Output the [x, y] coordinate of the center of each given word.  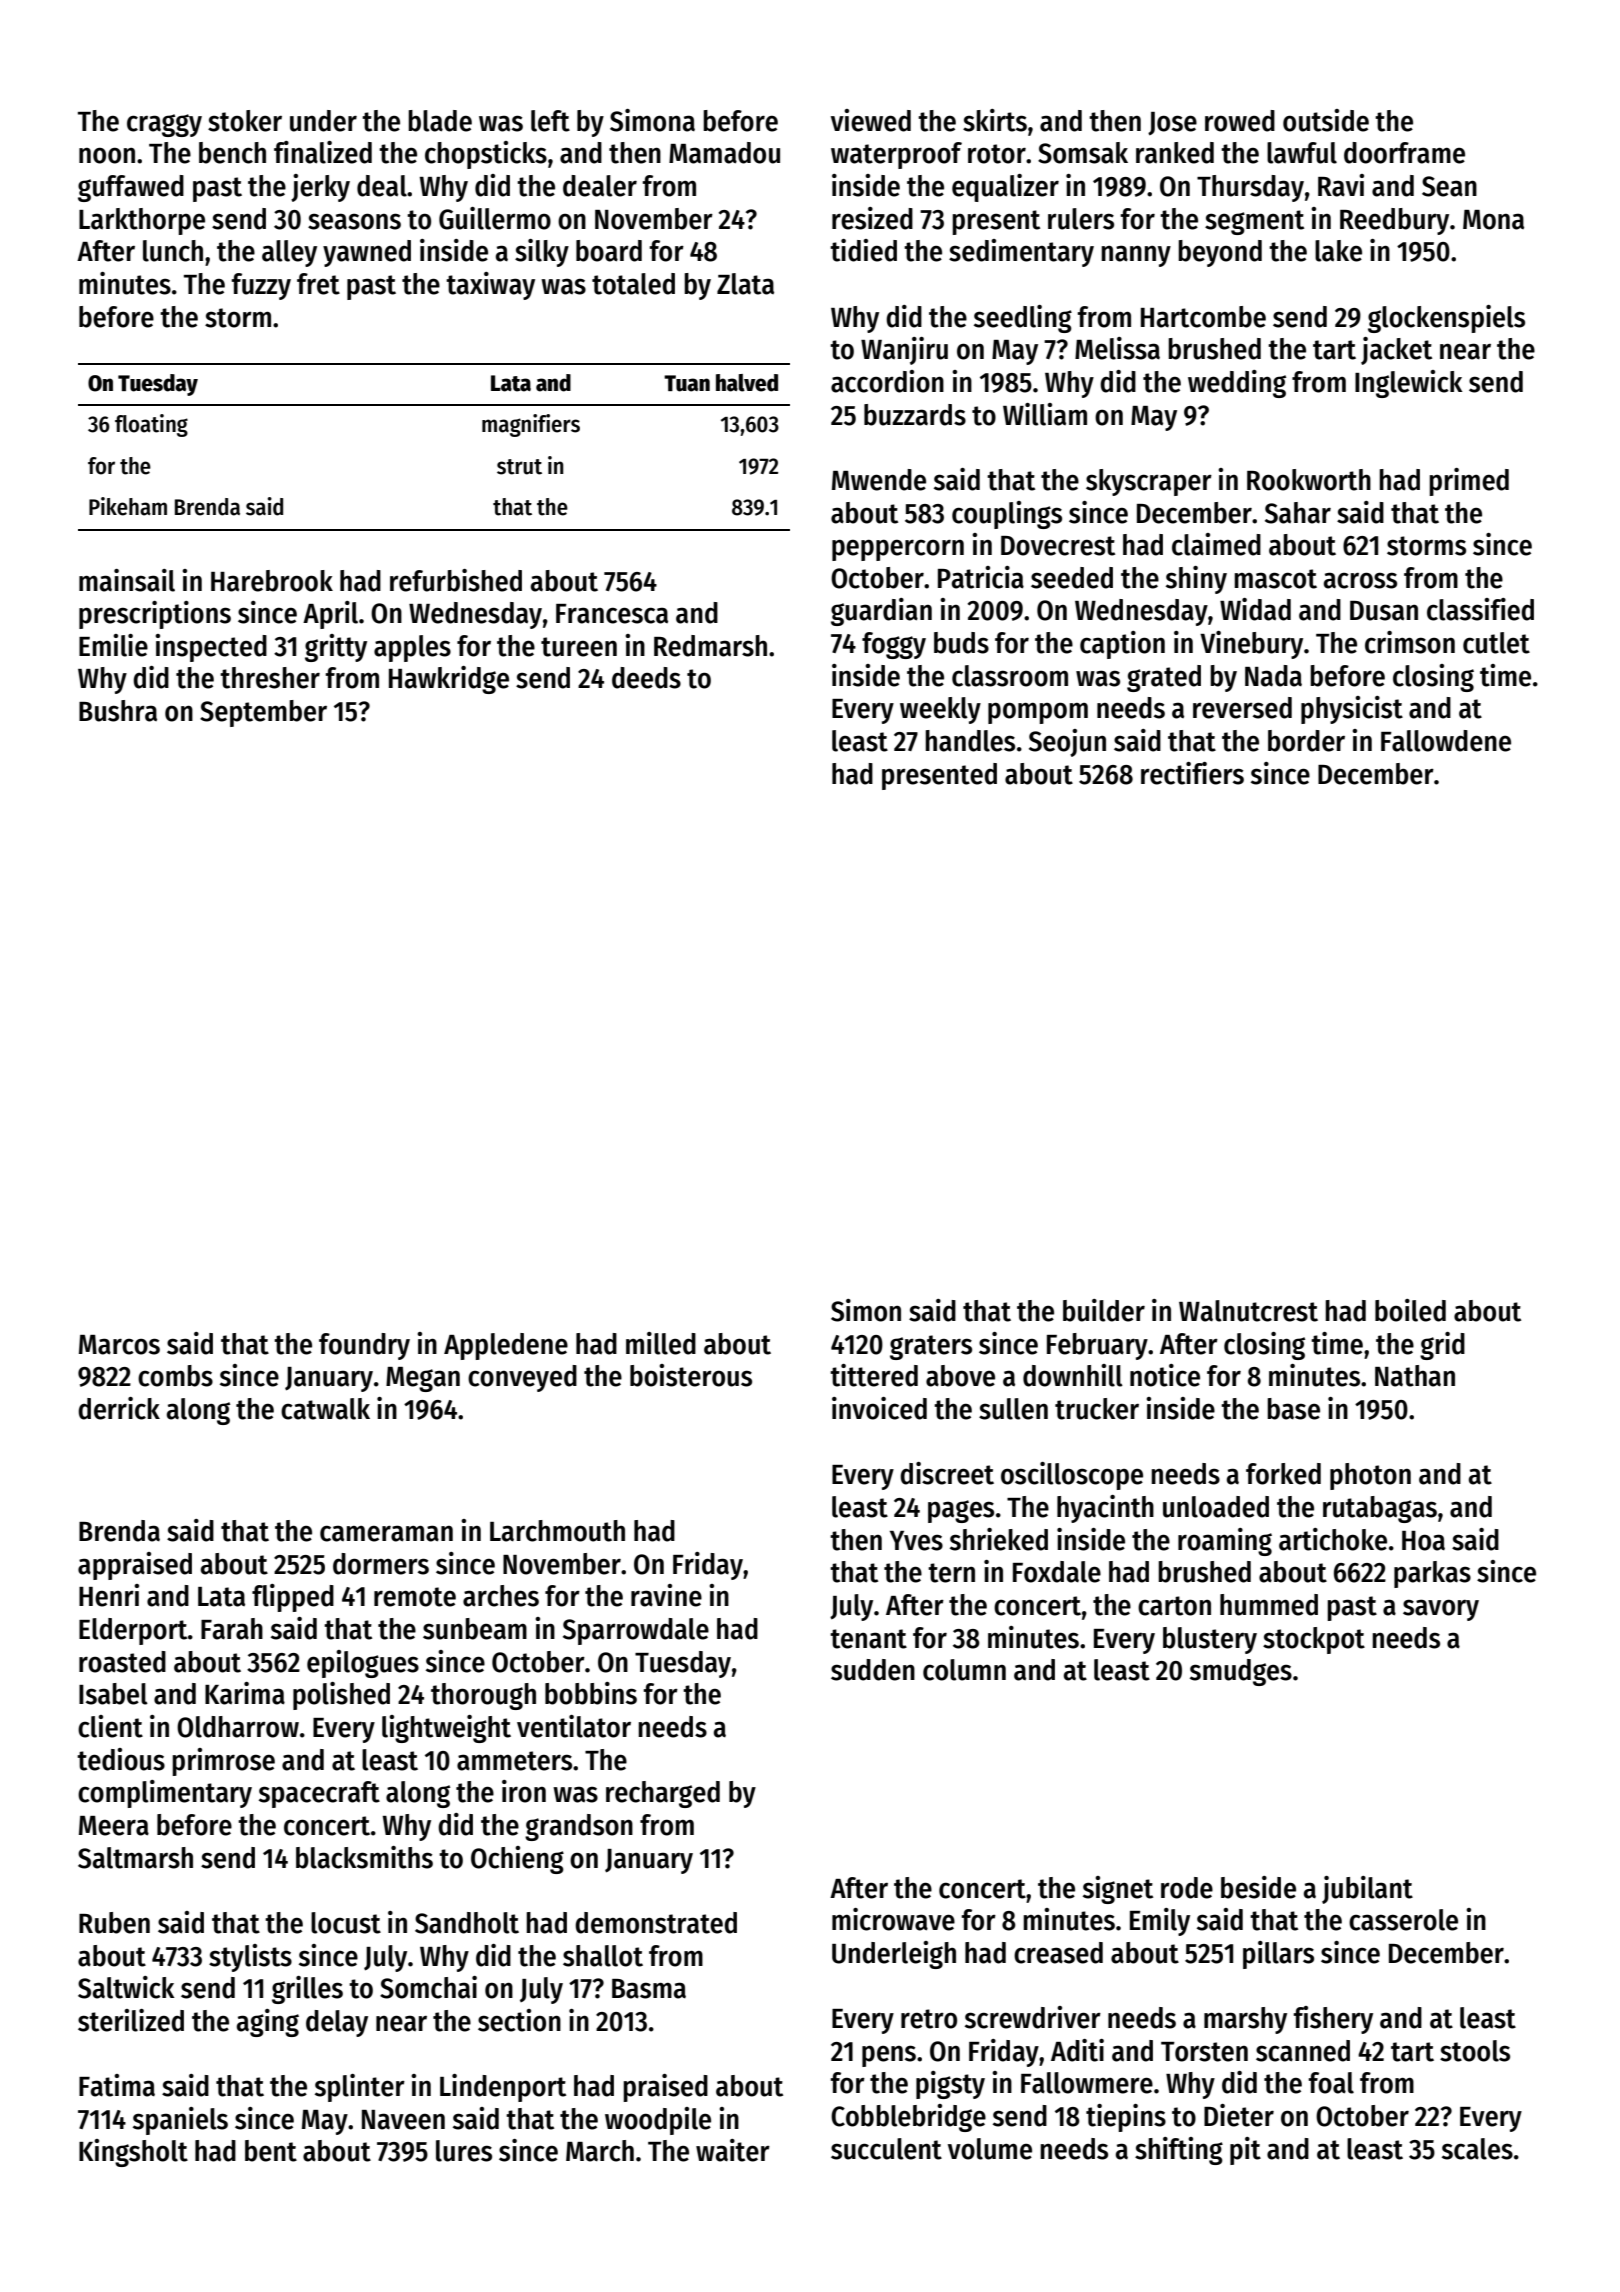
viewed [871, 120]
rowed [1240, 121]
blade [440, 121]
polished [341, 1696]
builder [1104, 1310]
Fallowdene [1446, 741]
